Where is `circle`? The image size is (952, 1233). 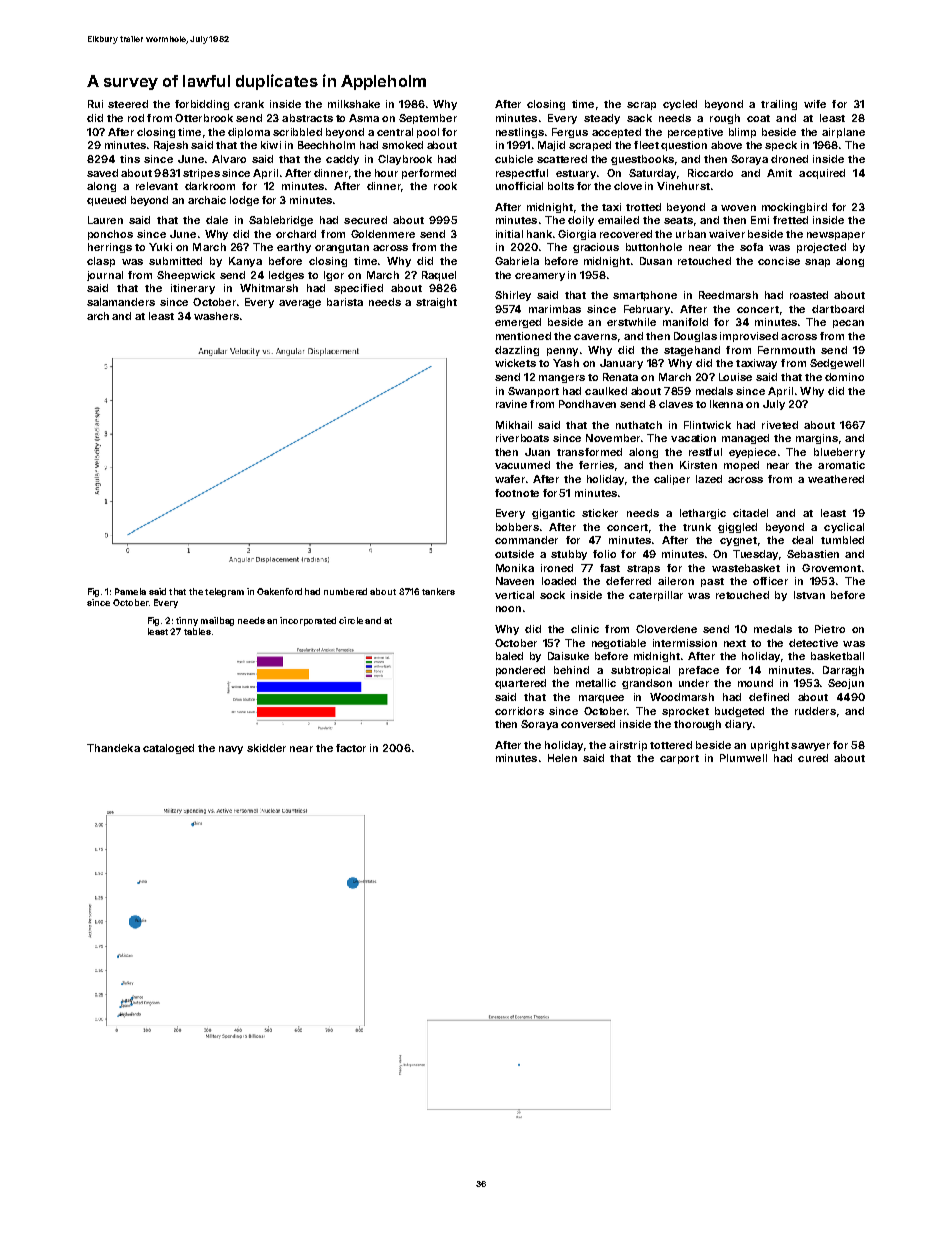
circle is located at coordinates (351, 620).
